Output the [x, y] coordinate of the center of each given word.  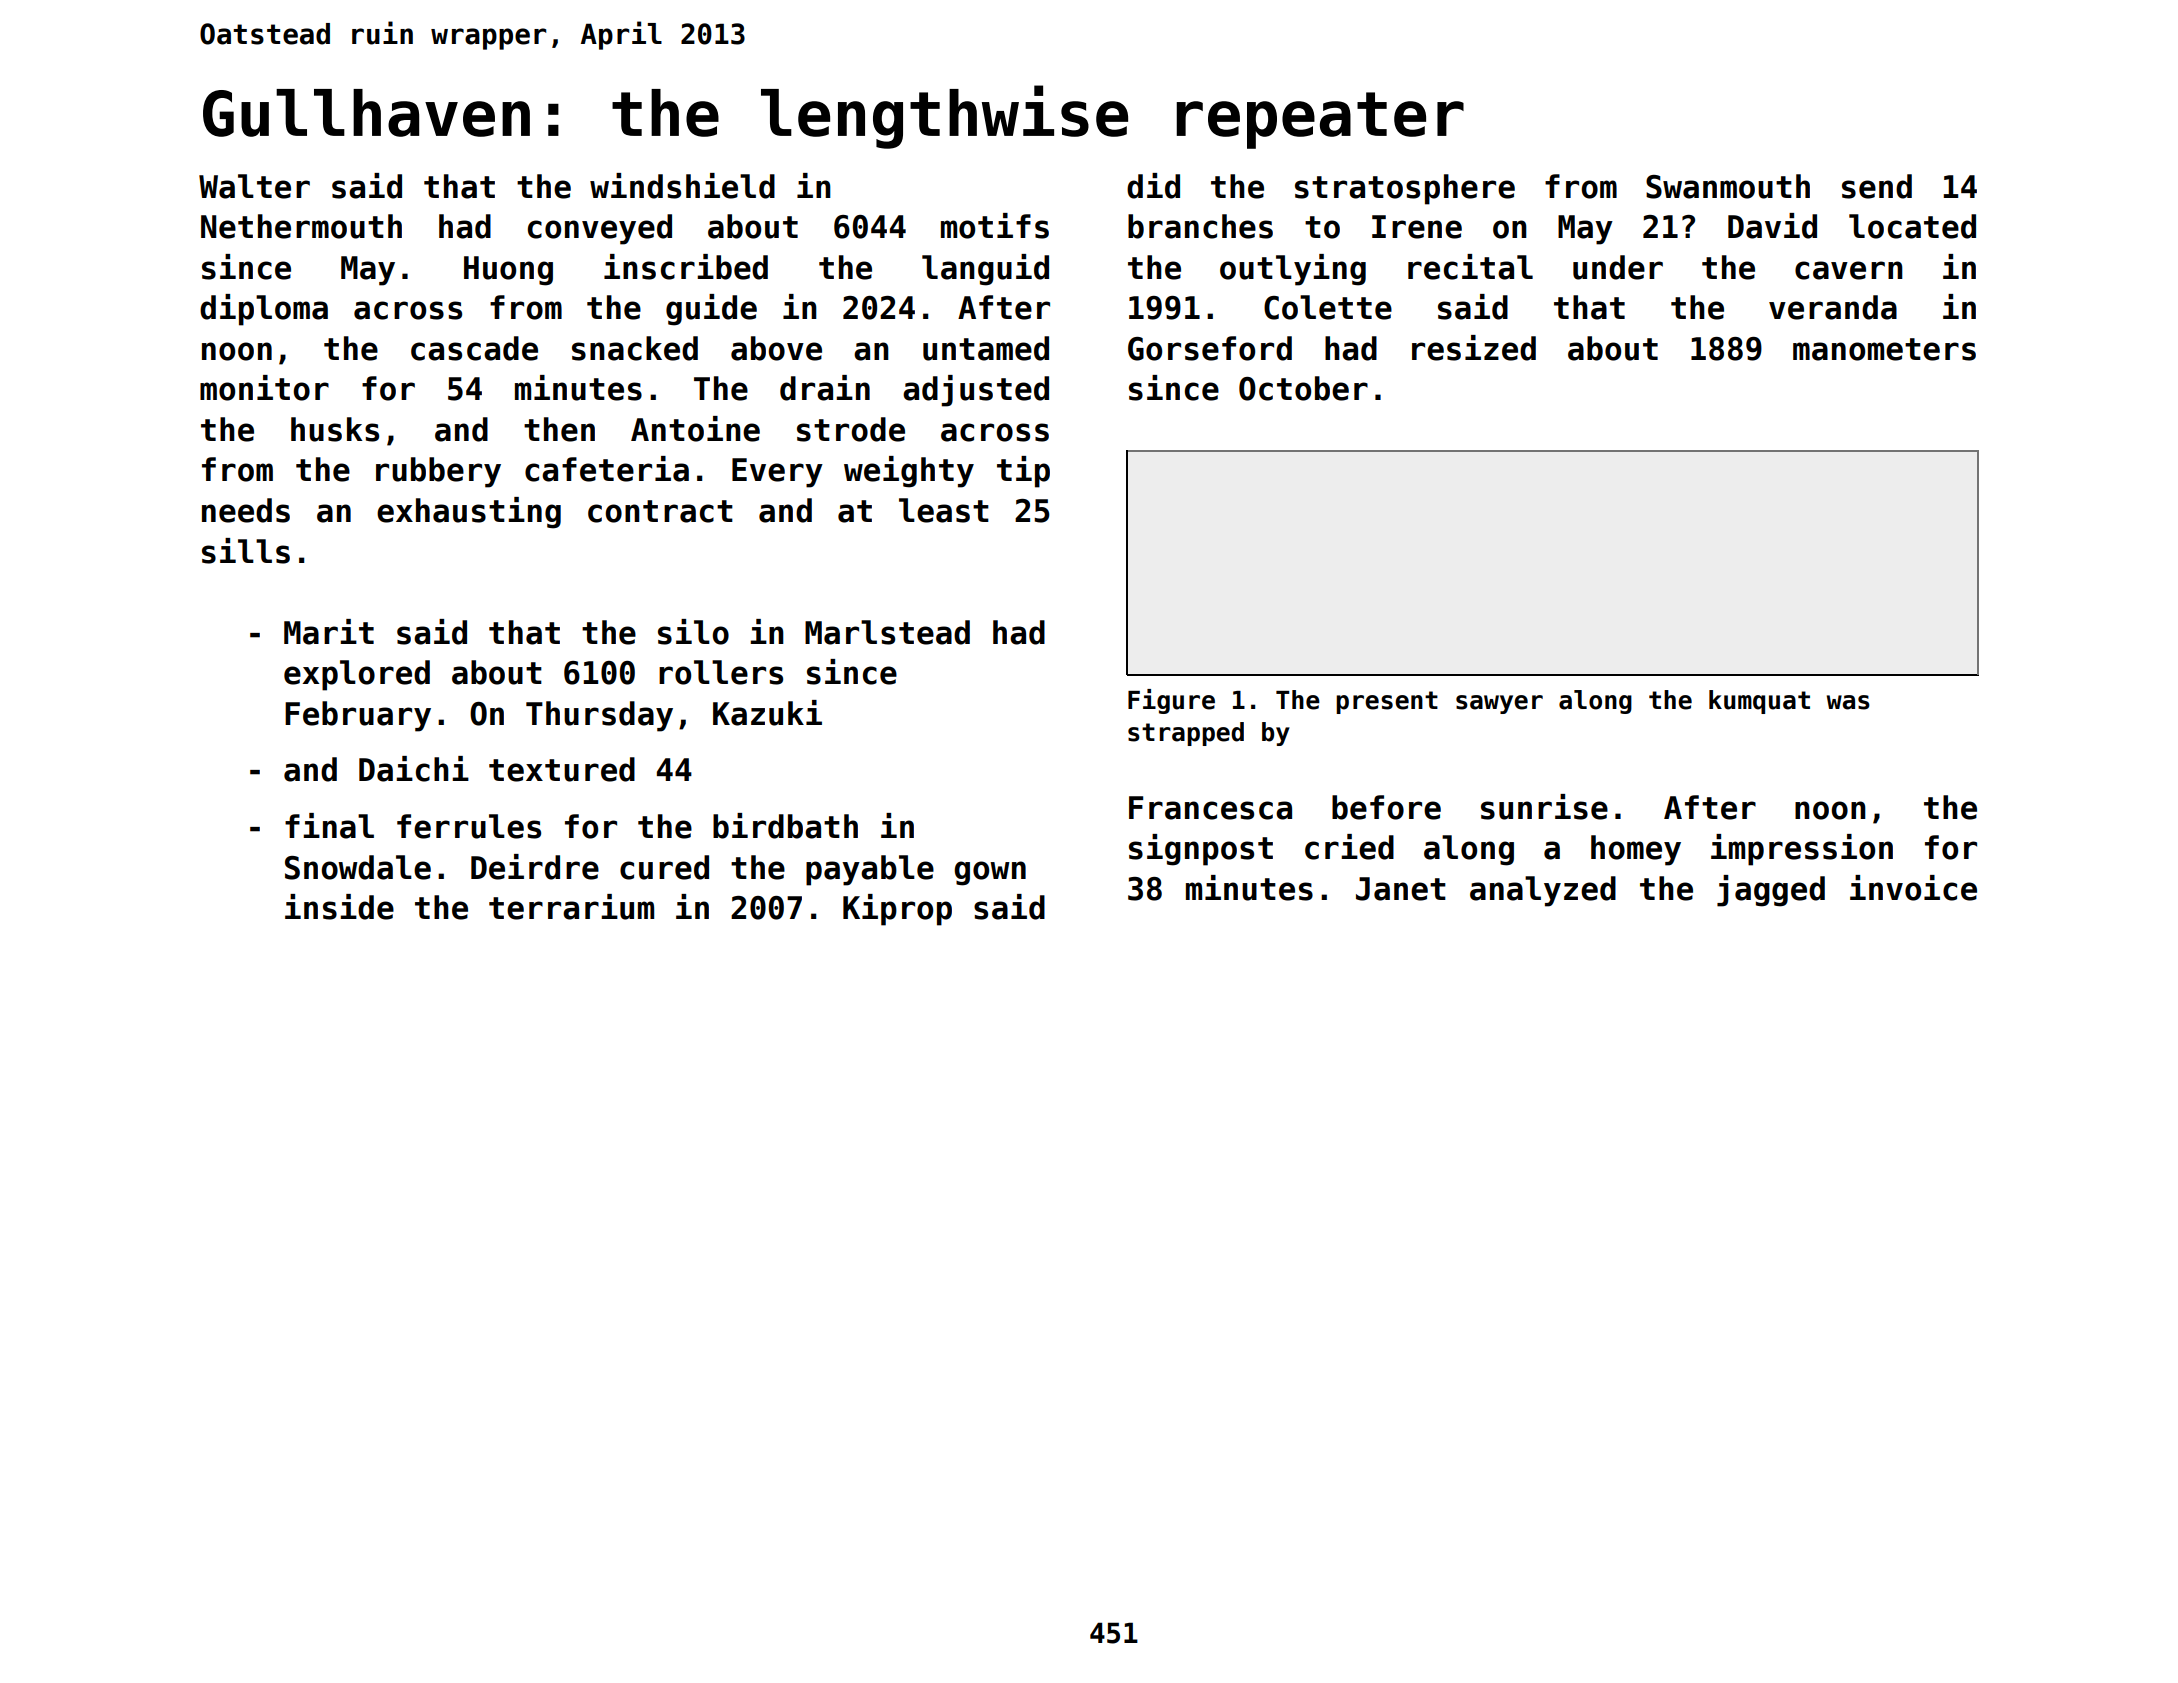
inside [339, 907]
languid [985, 270]
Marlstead [887, 632]
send [1877, 186]
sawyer [1499, 704]
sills [246, 551]
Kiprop [897, 910]
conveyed [600, 229]
